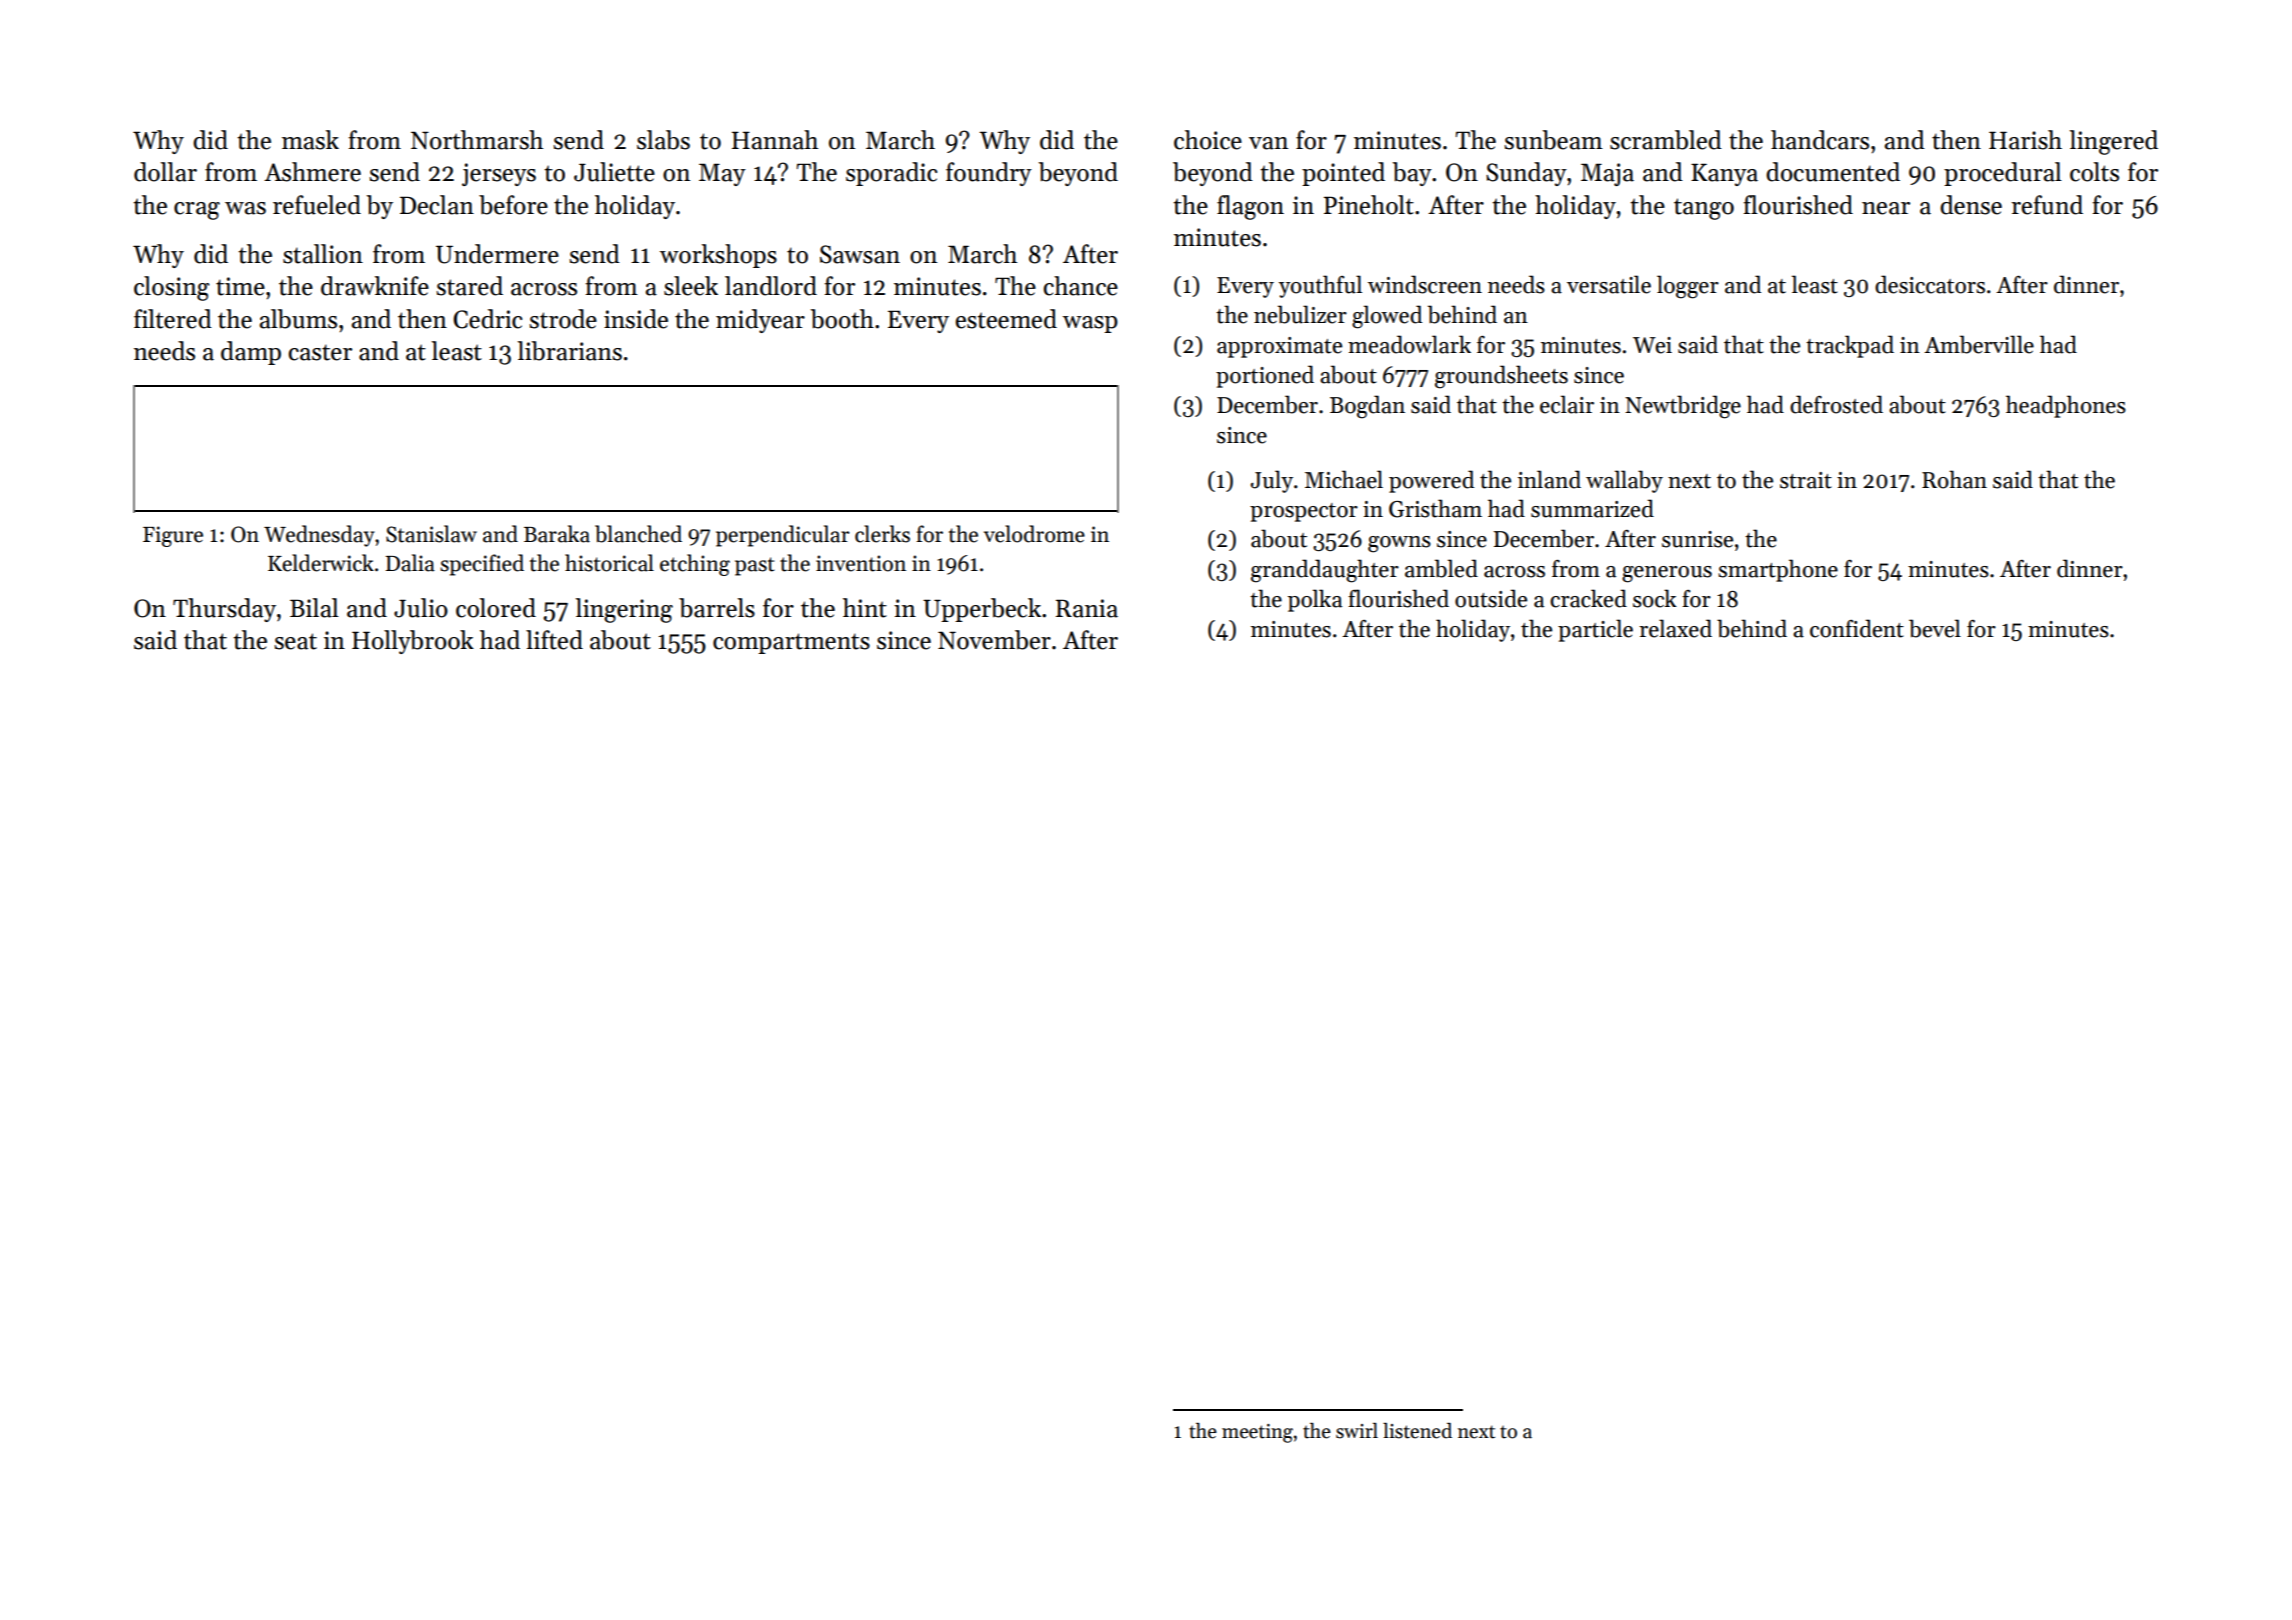 This document has height=1620, width=2292. I want to click on swirl, so click(1357, 1431).
